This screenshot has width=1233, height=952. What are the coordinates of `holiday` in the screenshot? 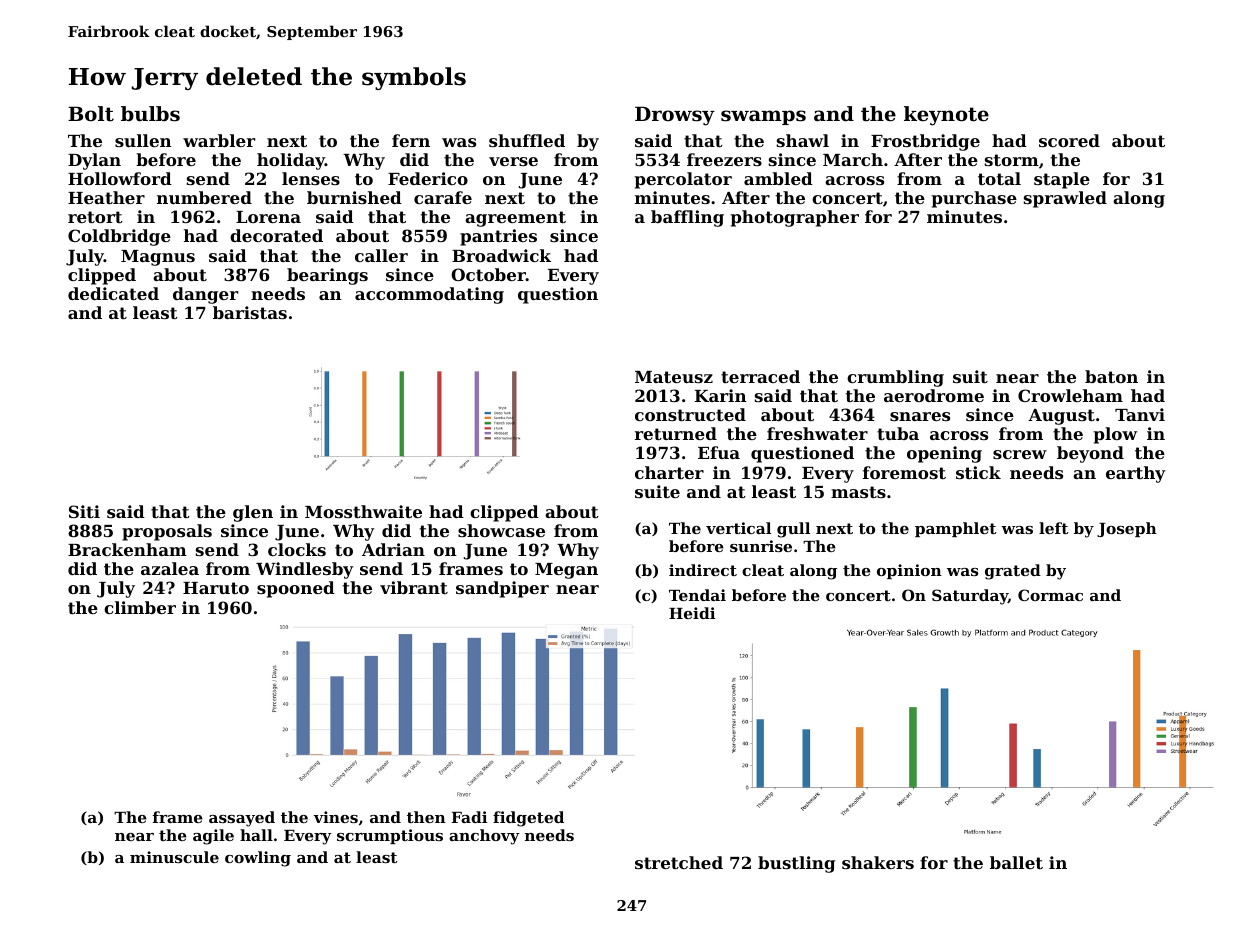 It's located at (291, 161).
